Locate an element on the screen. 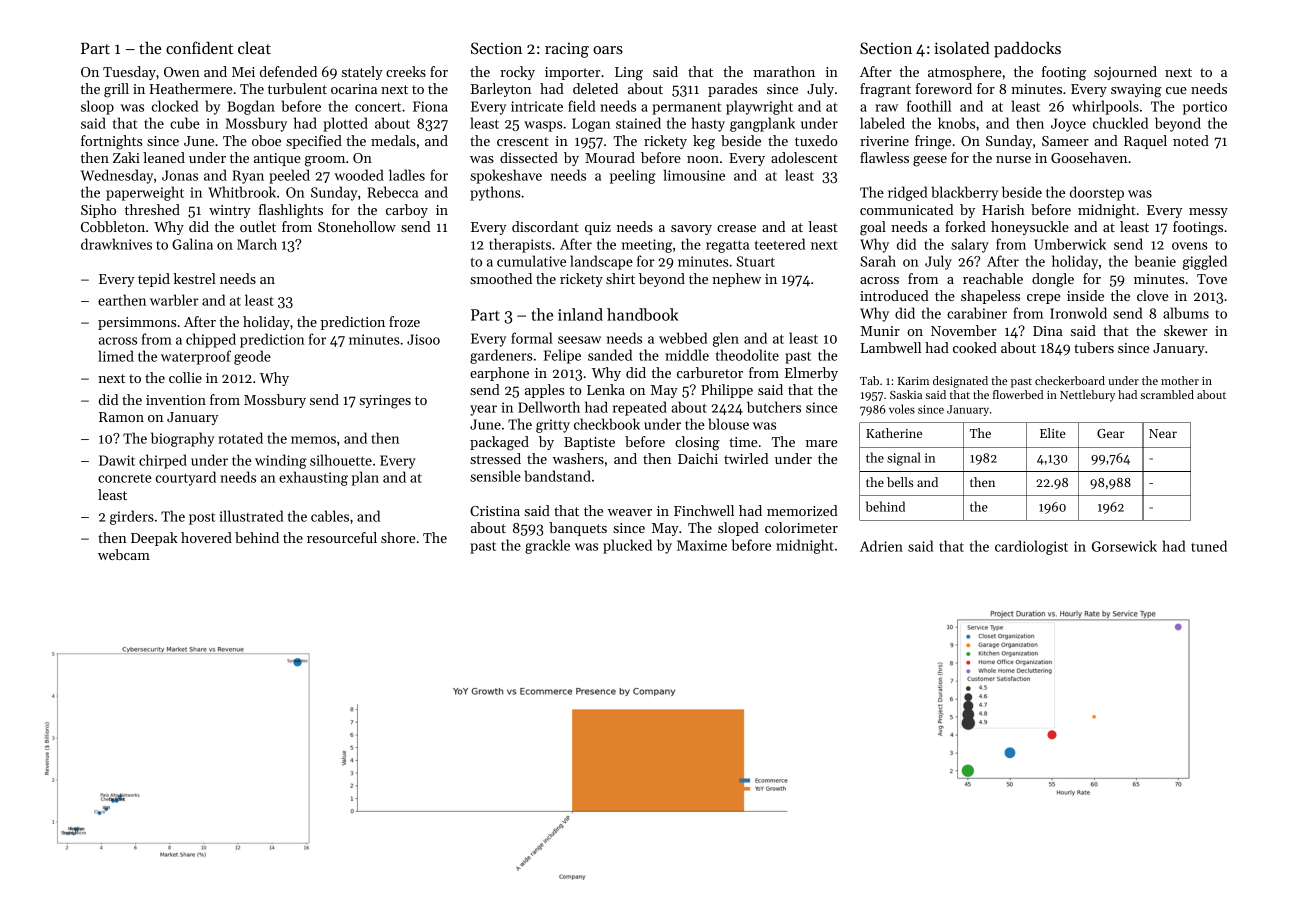 Image resolution: width=1308 pixels, height=924 pixels. Finchwell is located at coordinates (704, 510).
